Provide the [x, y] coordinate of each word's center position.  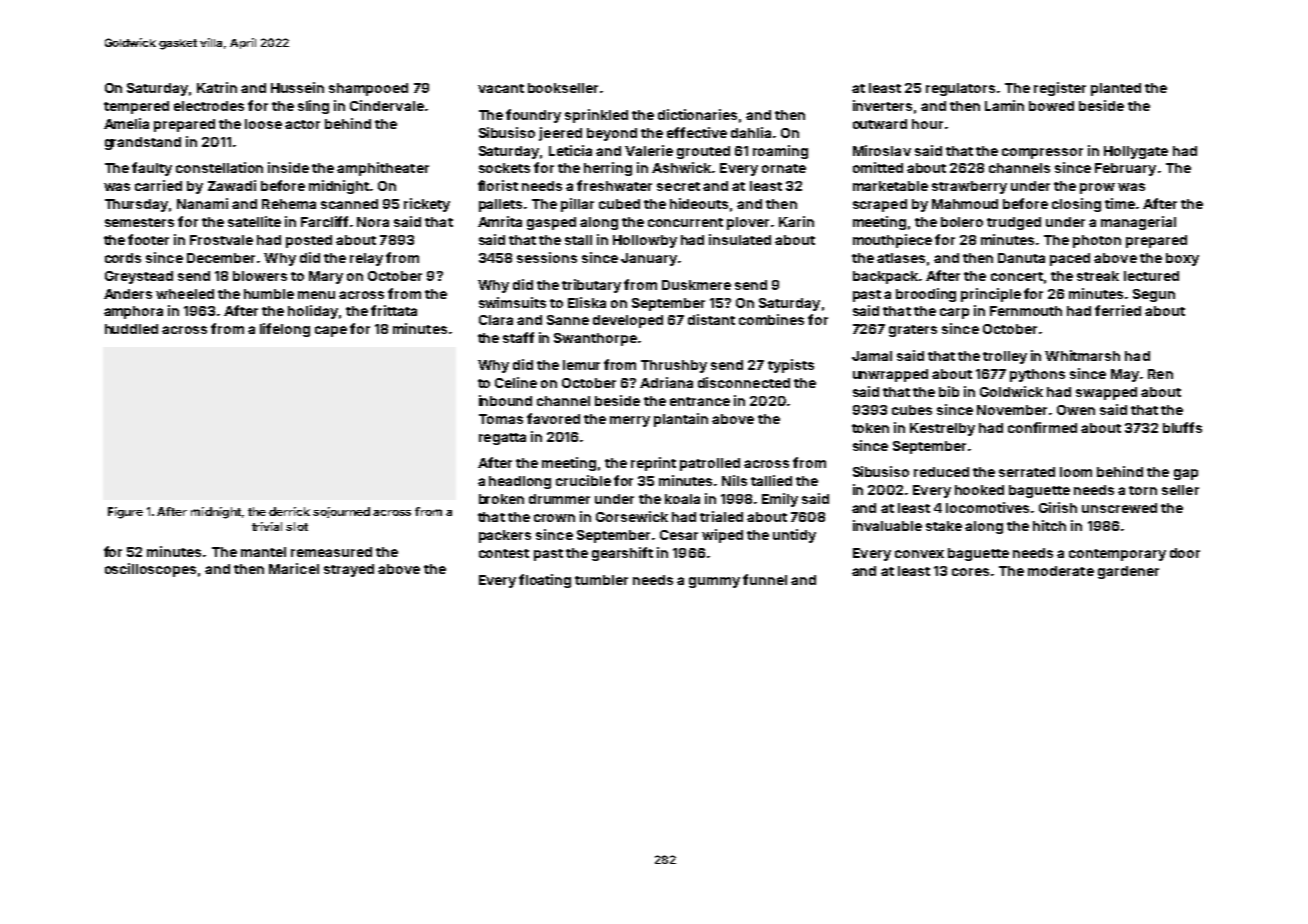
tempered [136, 107]
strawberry [969, 187]
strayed [349, 570]
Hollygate [1136, 152]
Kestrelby [942, 429]
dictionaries [697, 114]
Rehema [289, 204]
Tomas [501, 419]
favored [553, 418]
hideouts [699, 203]
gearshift [622, 554]
